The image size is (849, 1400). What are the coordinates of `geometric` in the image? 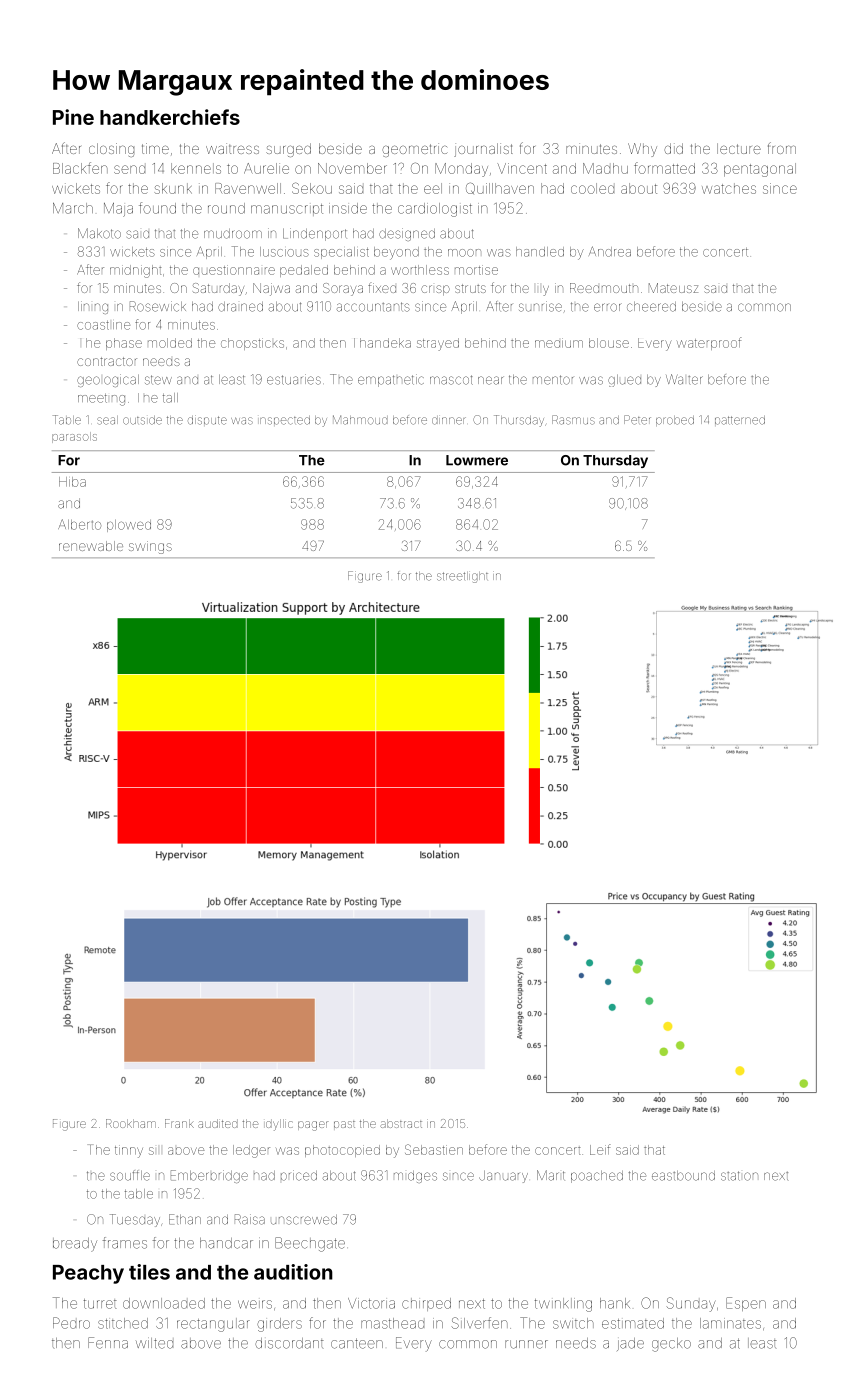 It's located at (414, 150).
